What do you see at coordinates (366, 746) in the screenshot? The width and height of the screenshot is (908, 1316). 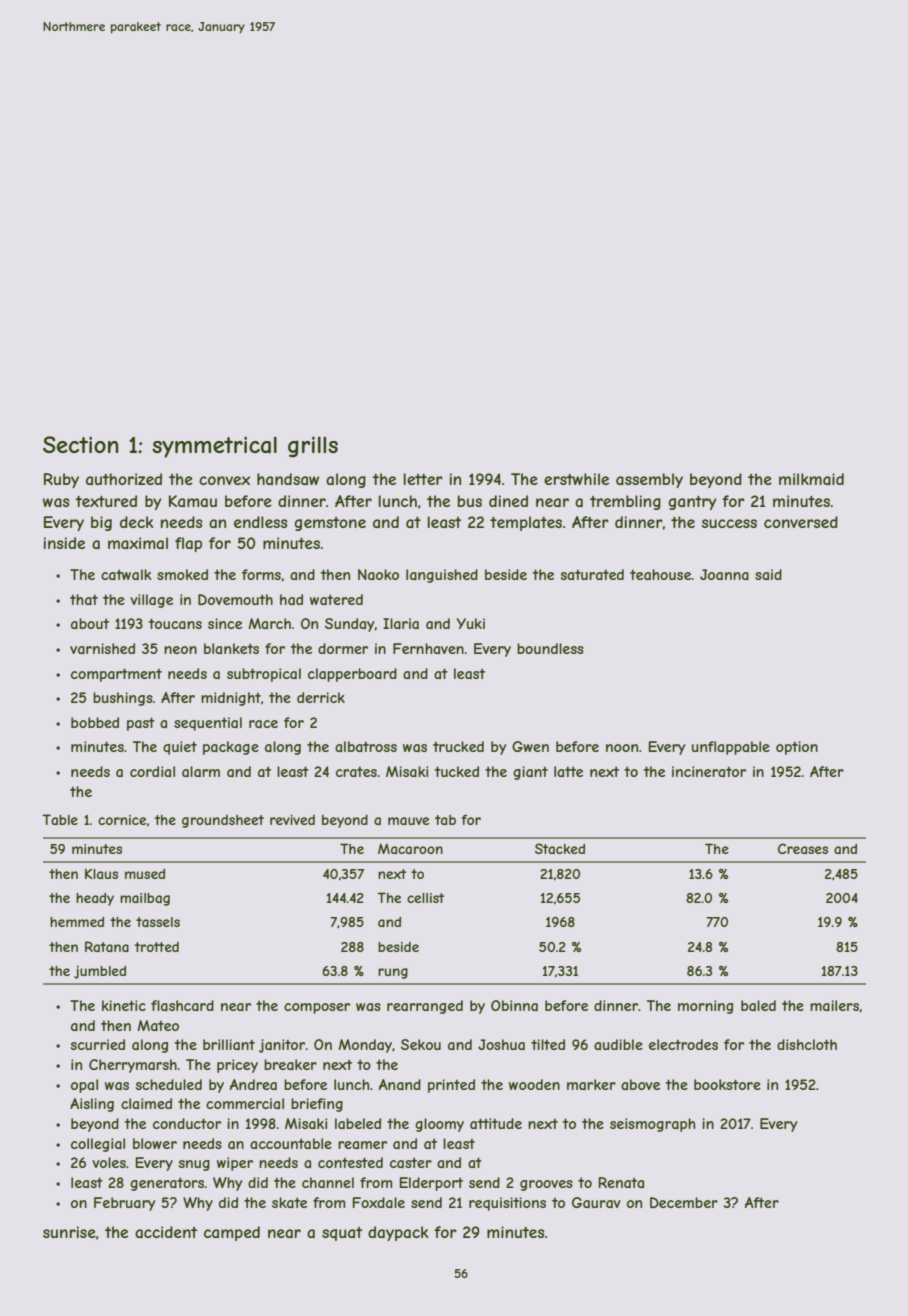 I see `albatross` at bounding box center [366, 746].
